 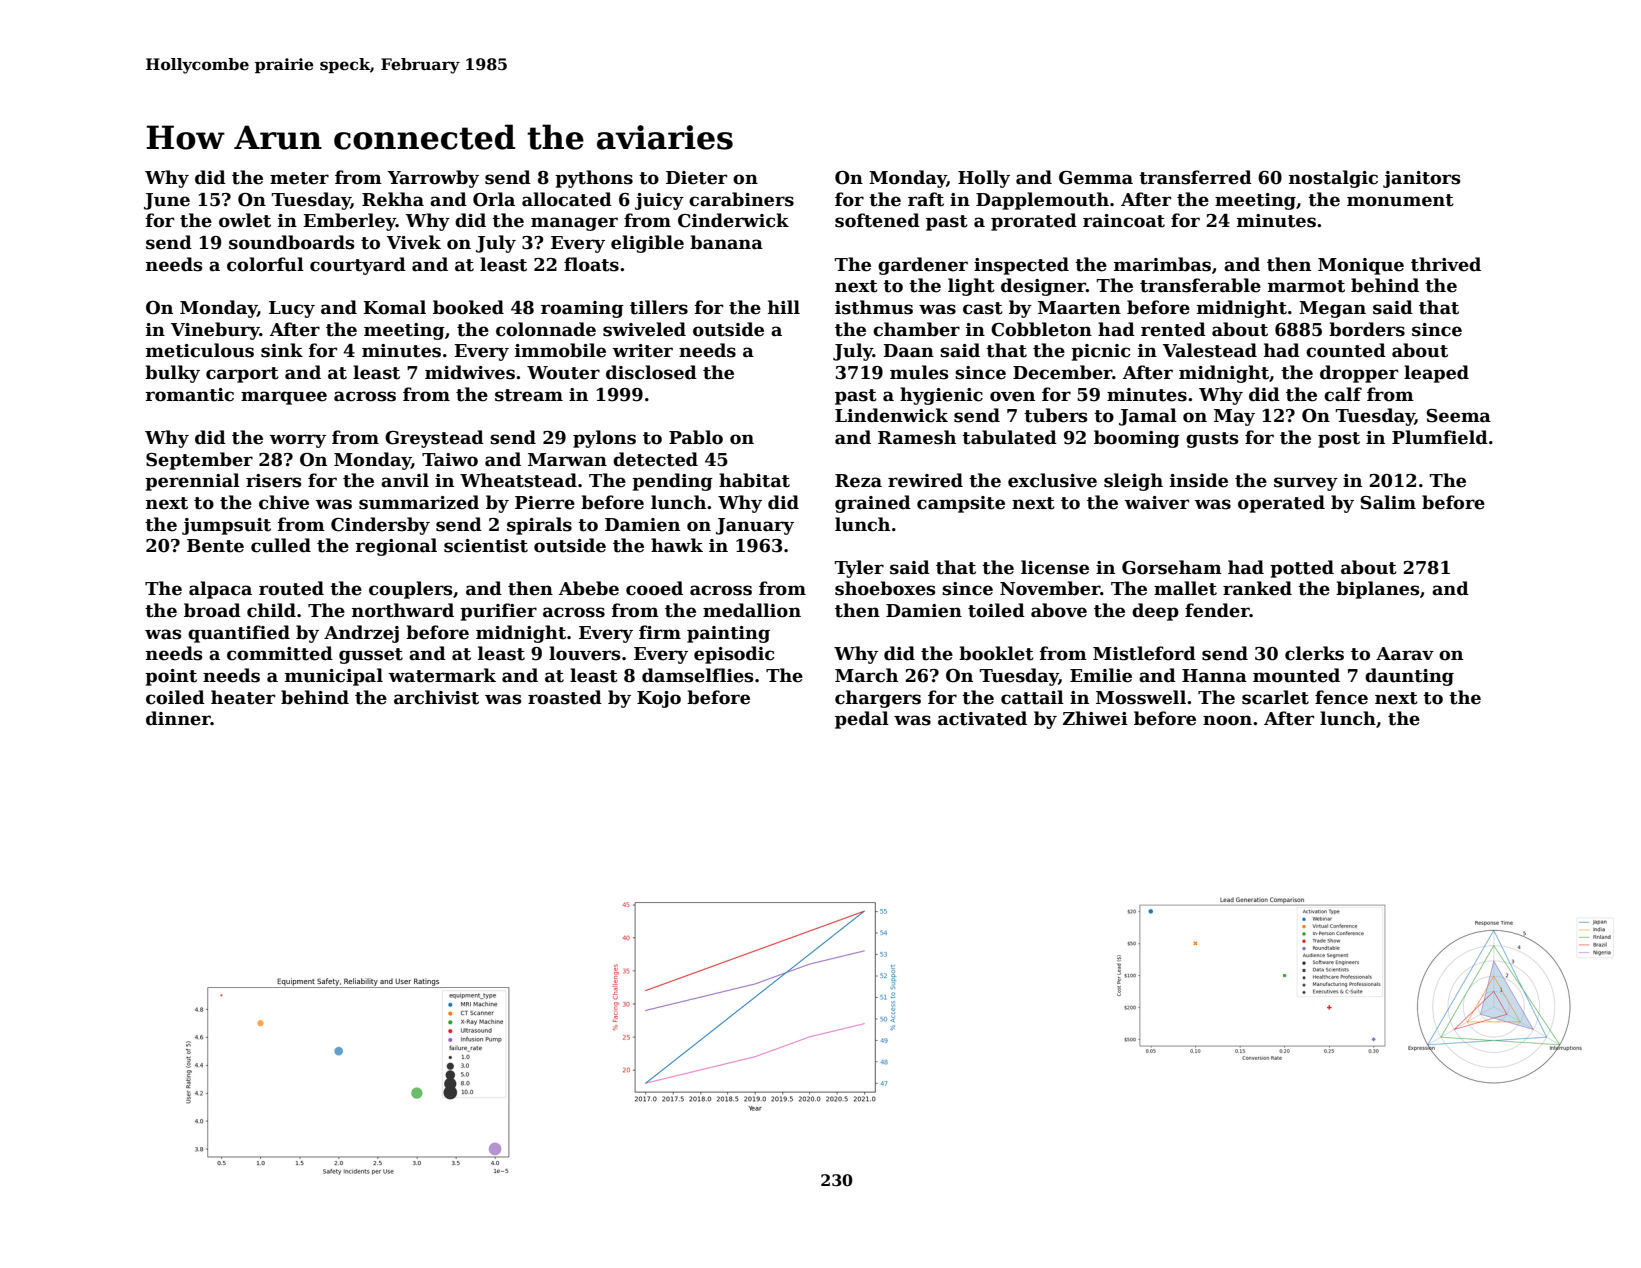 What do you see at coordinates (1096, 178) in the document?
I see `Gemma` at bounding box center [1096, 178].
